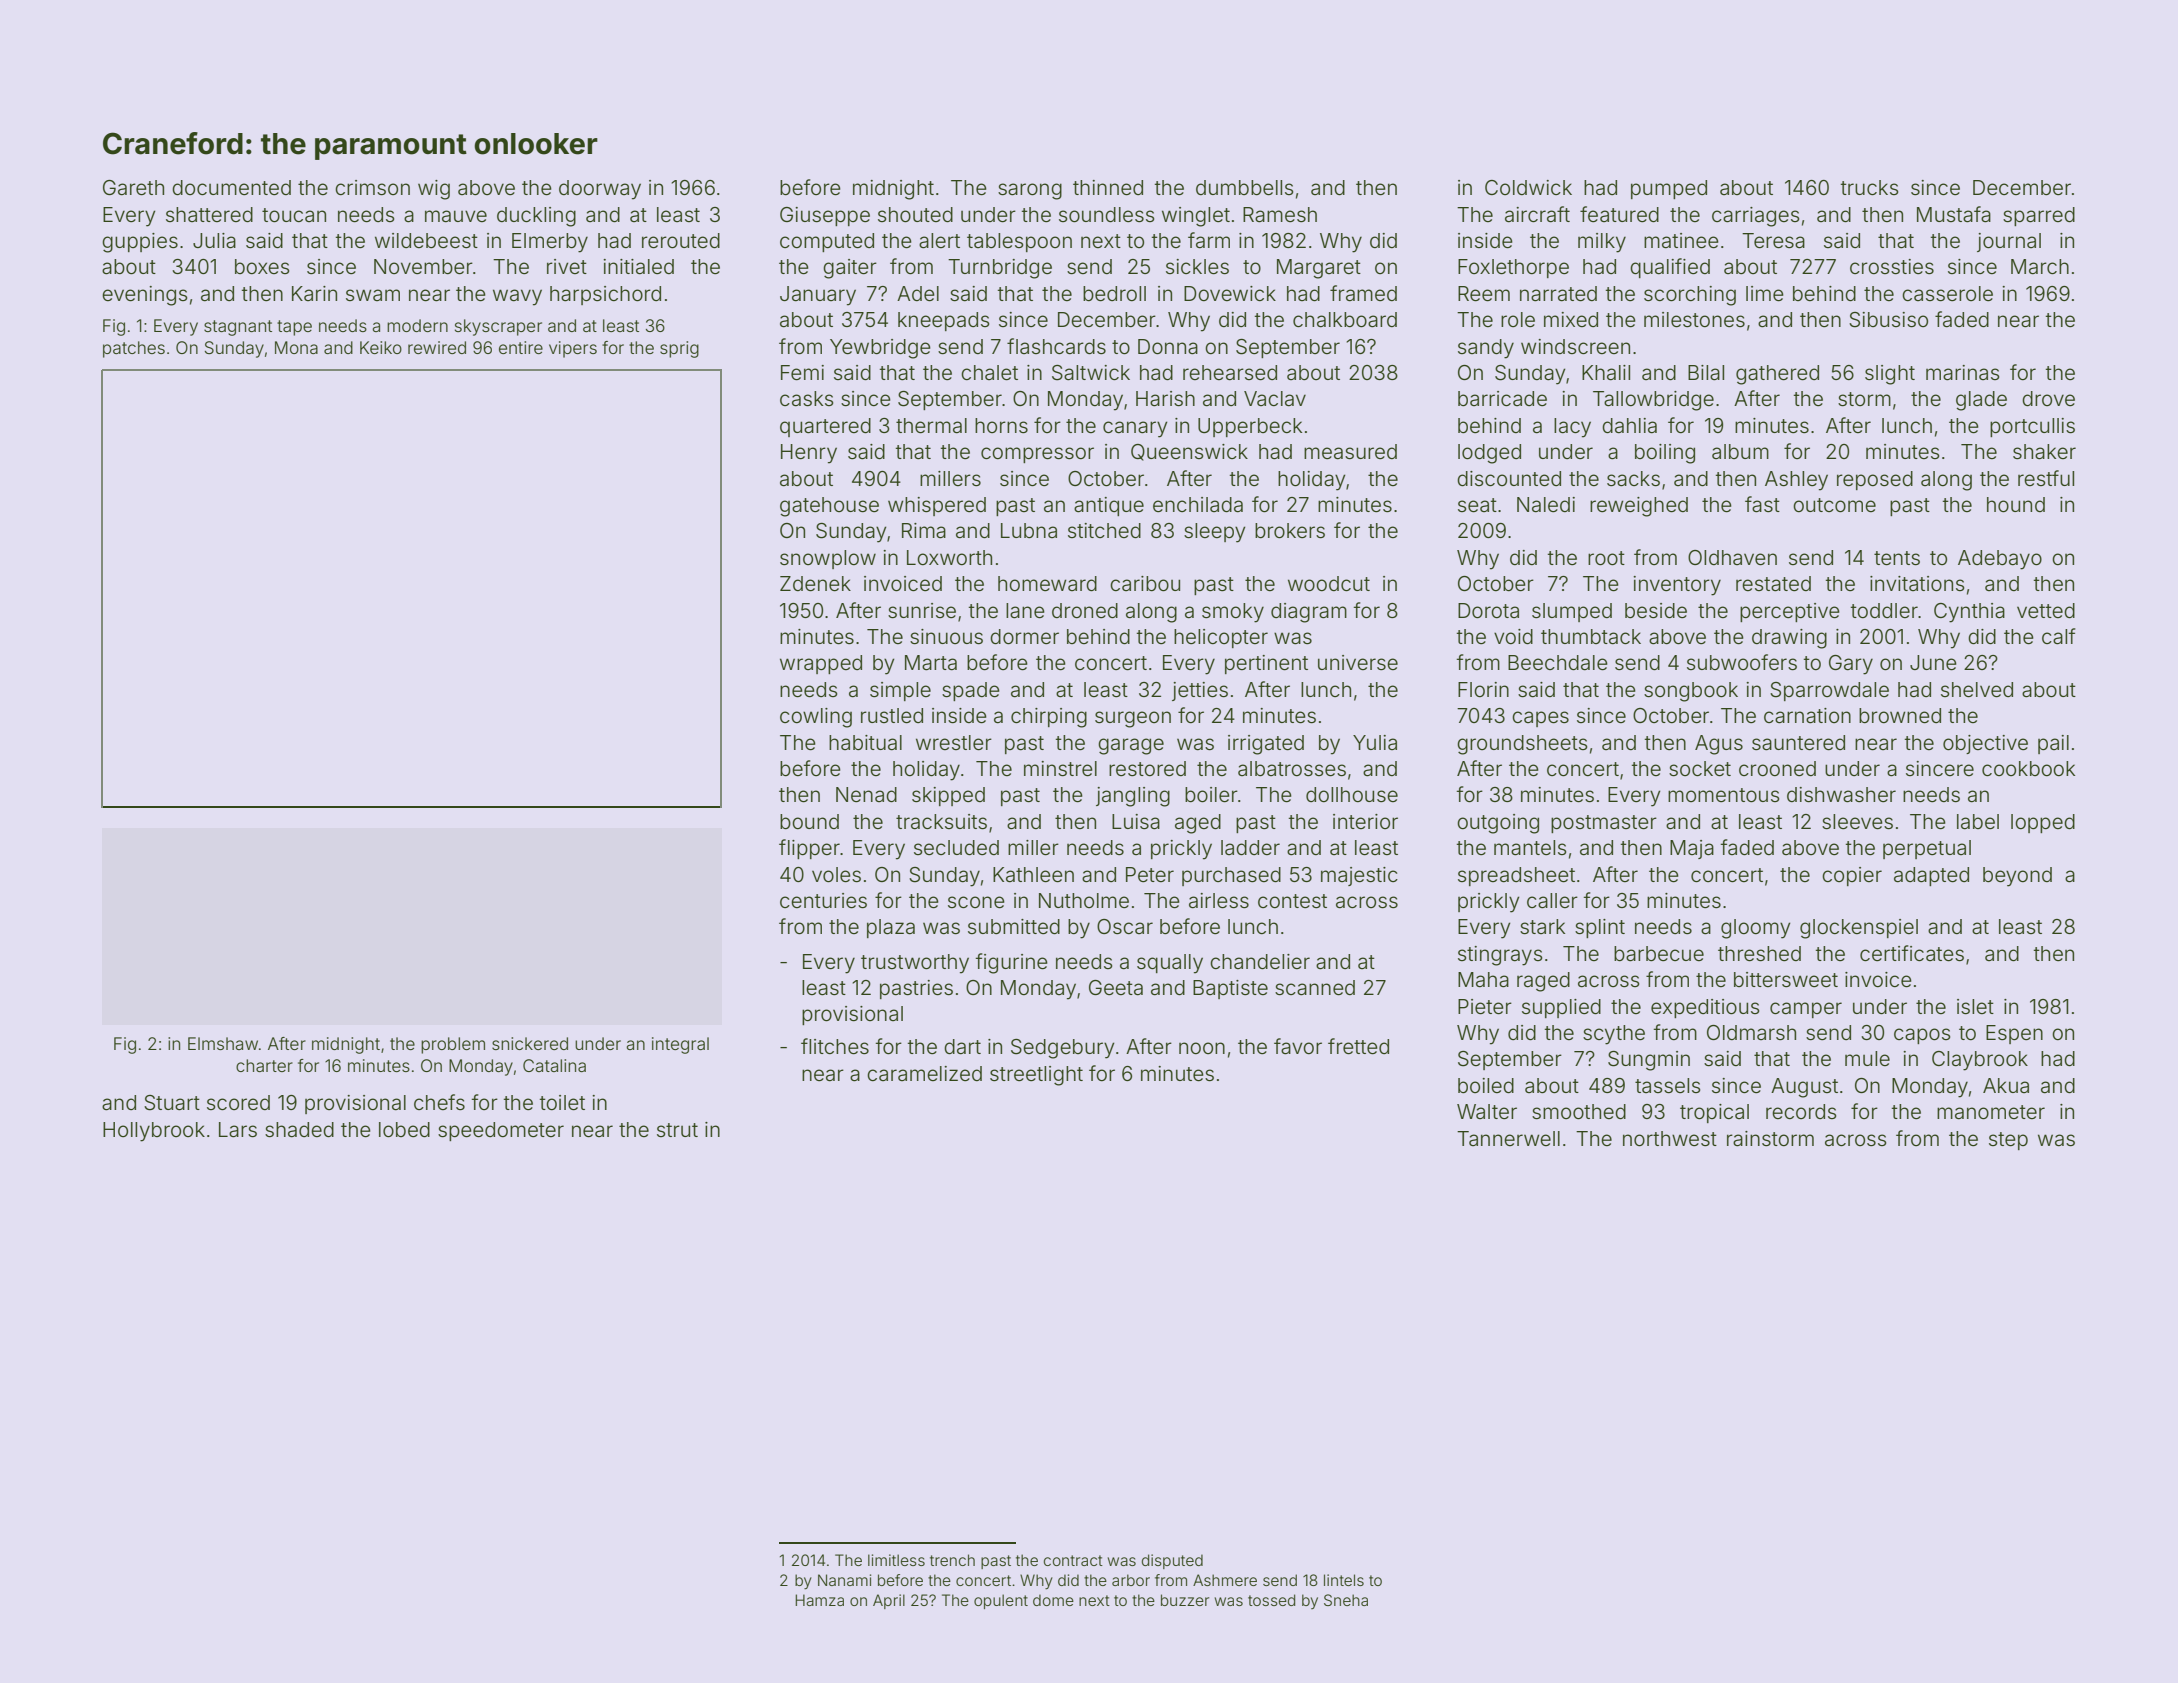 This document has width=2178, height=1683. I want to click on pumped, so click(1669, 189).
